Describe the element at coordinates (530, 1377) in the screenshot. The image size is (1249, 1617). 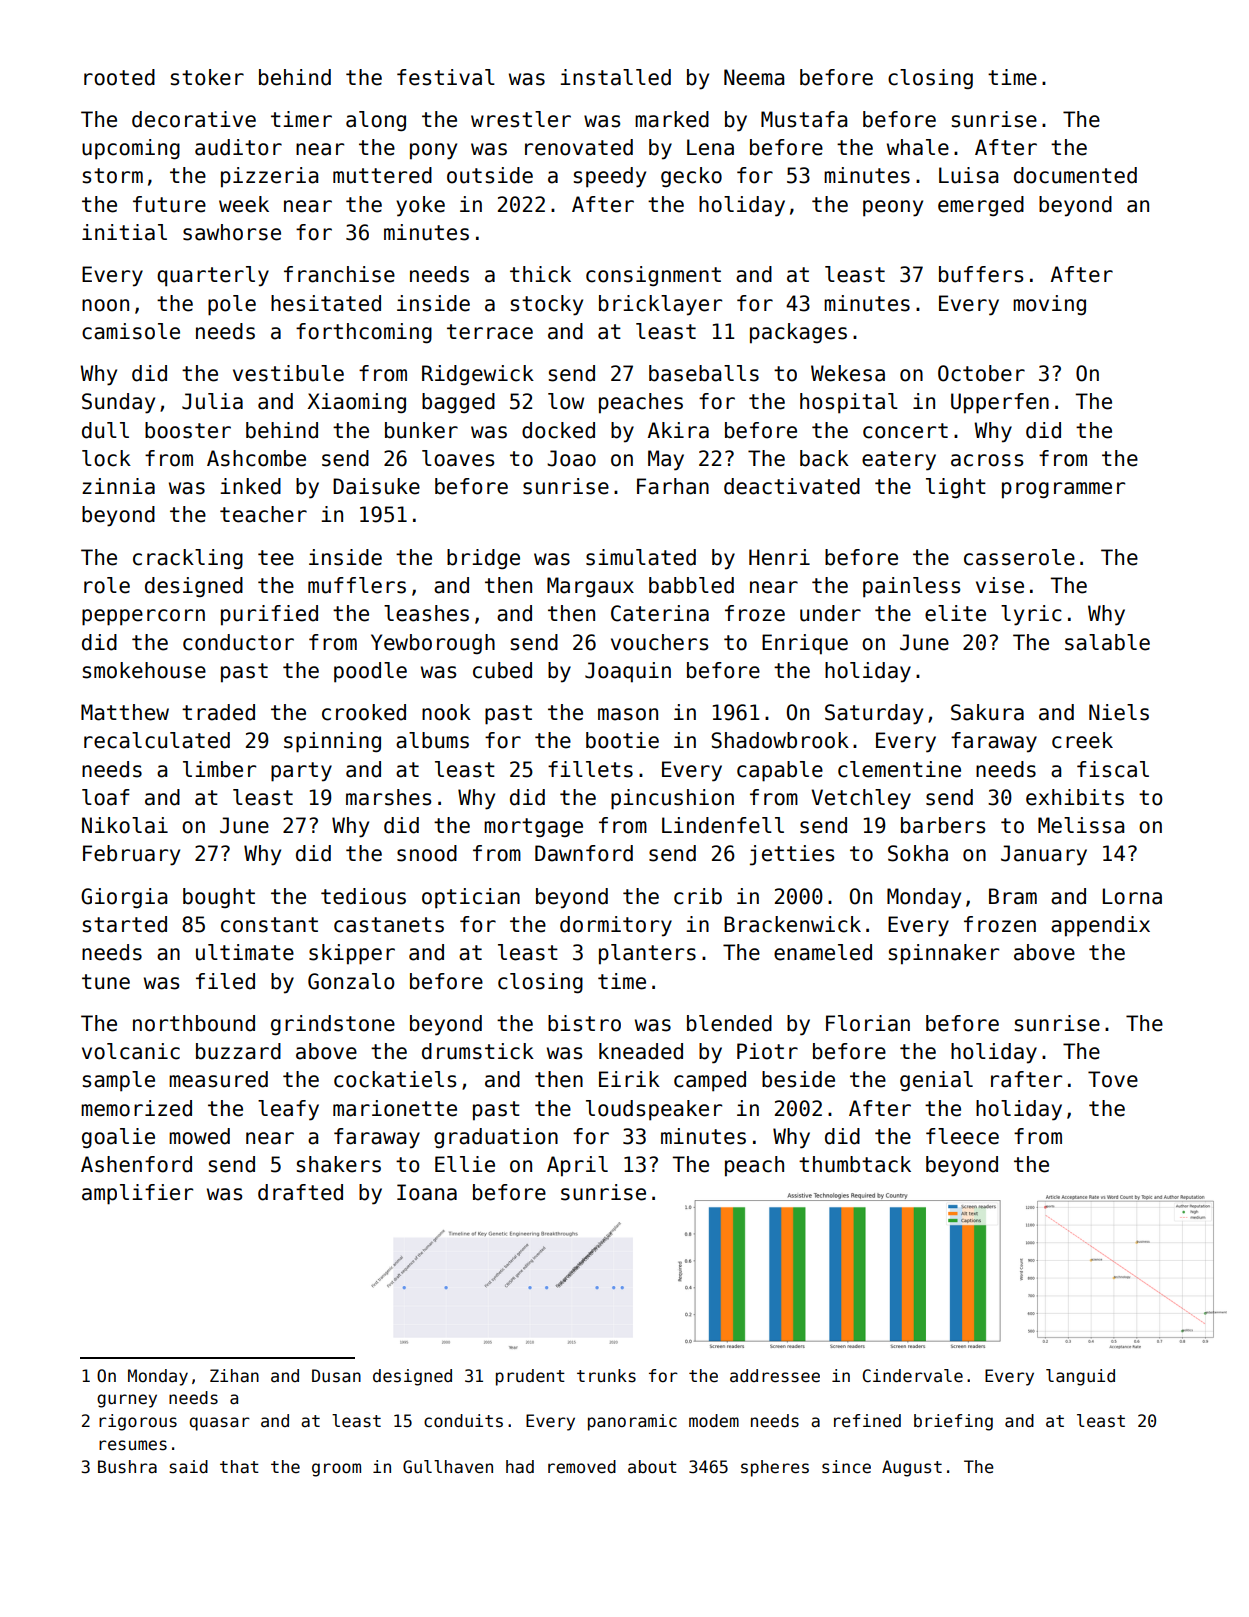
I see `prudent` at that location.
